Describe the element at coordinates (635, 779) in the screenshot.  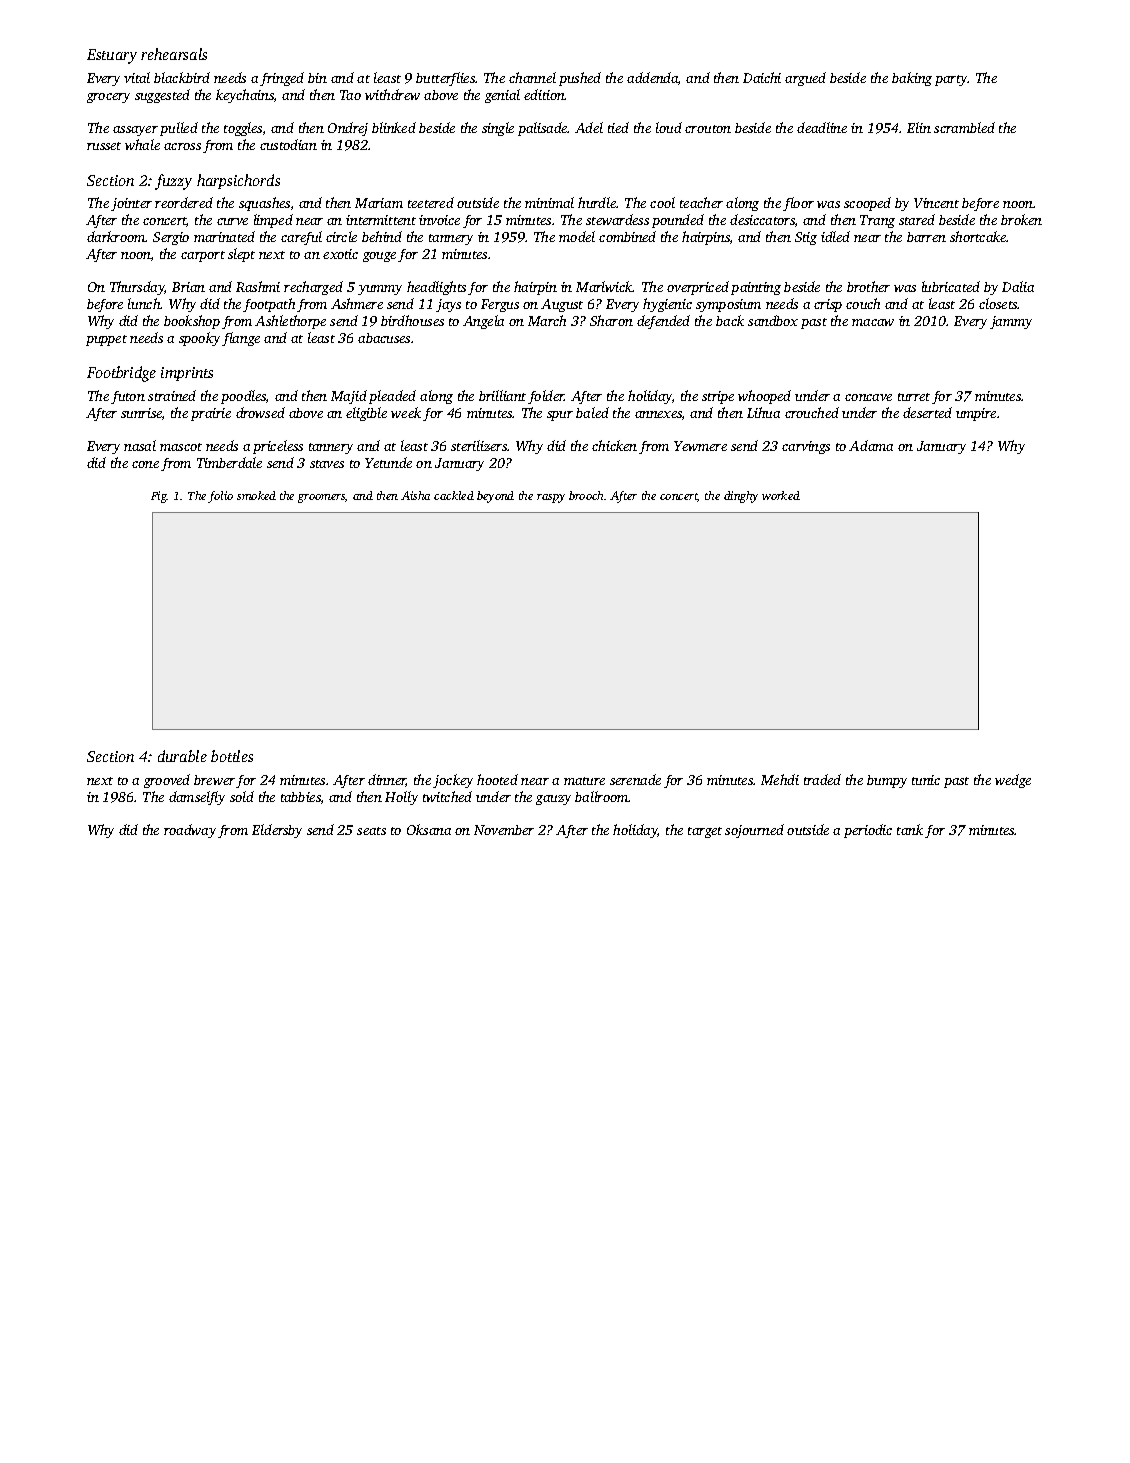
I see `serenade` at that location.
